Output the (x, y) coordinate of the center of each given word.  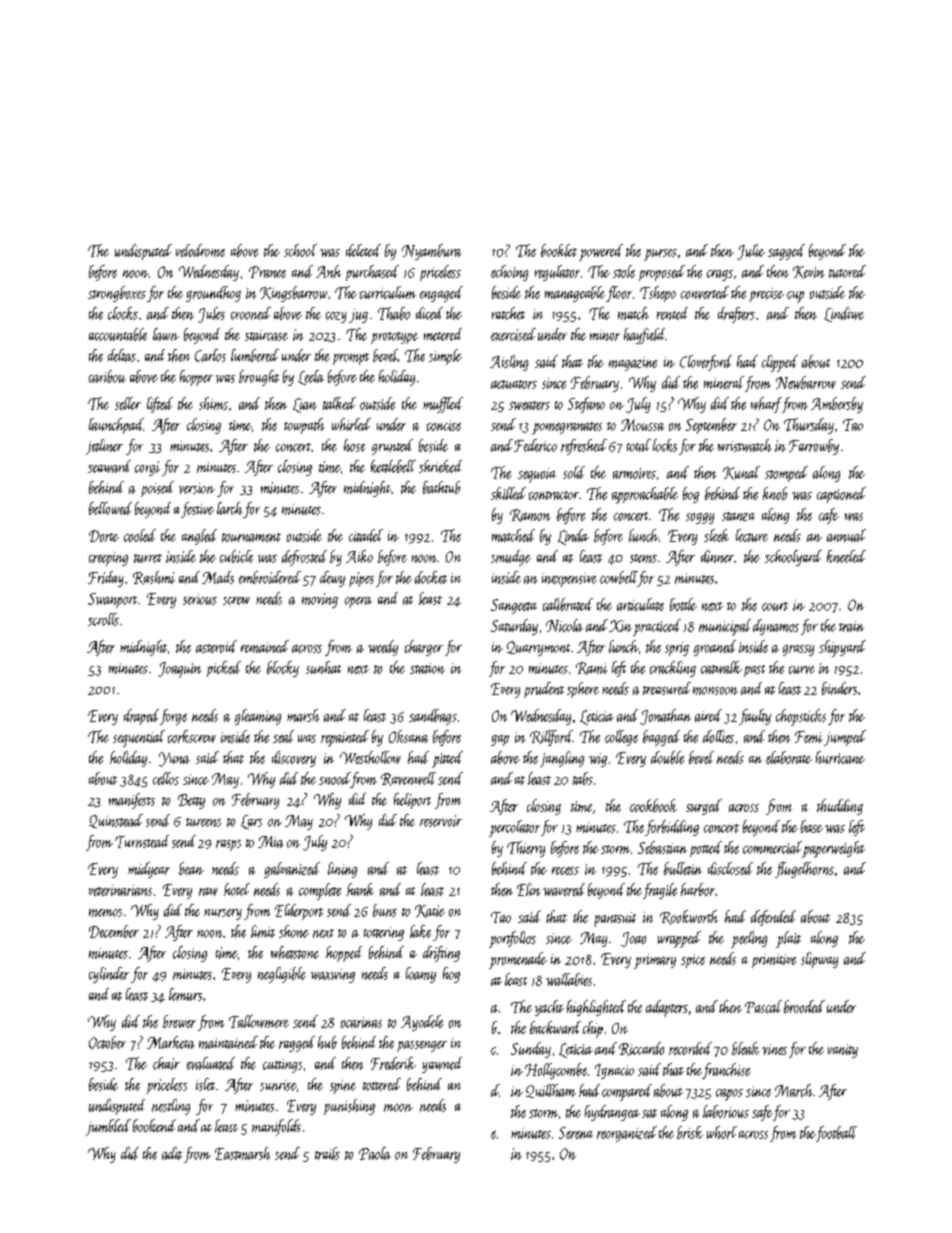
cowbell (619, 577)
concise (444, 425)
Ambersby (837, 405)
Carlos (210, 355)
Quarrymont (538, 648)
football (836, 1134)
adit (172, 1153)
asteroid (216, 646)
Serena (576, 1133)
